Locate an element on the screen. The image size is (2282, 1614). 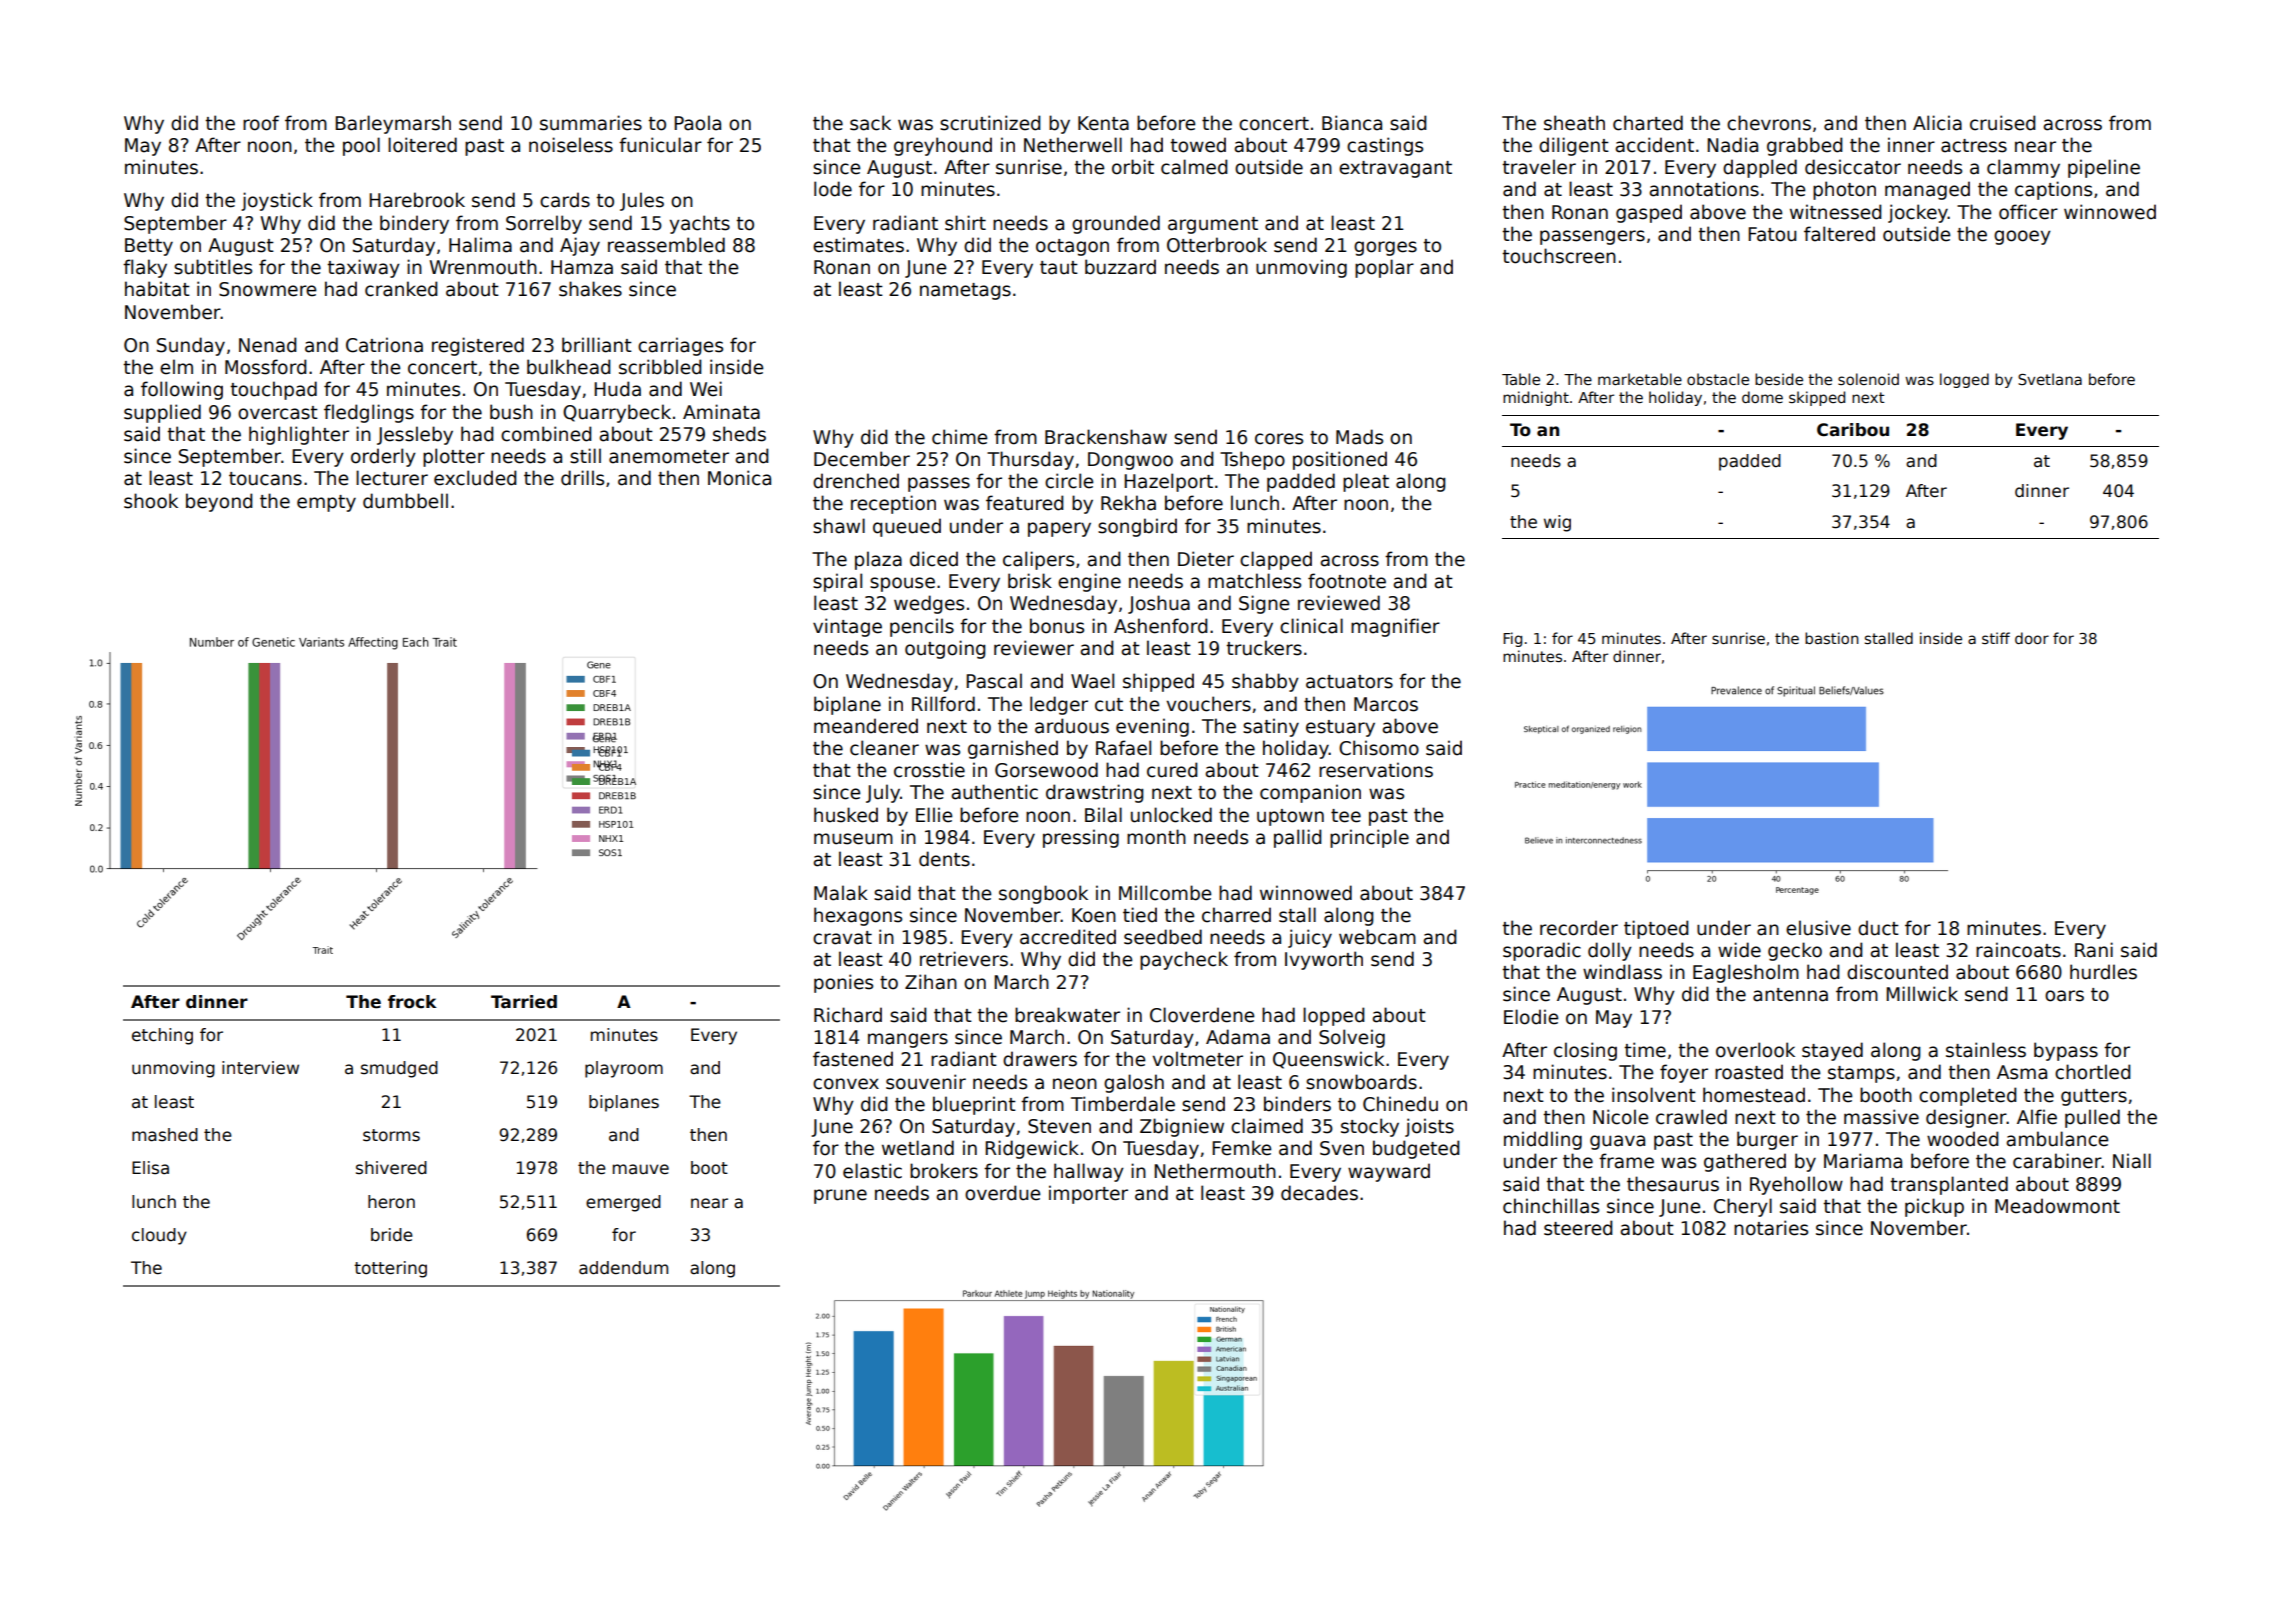
meandered is located at coordinates (866, 726).
